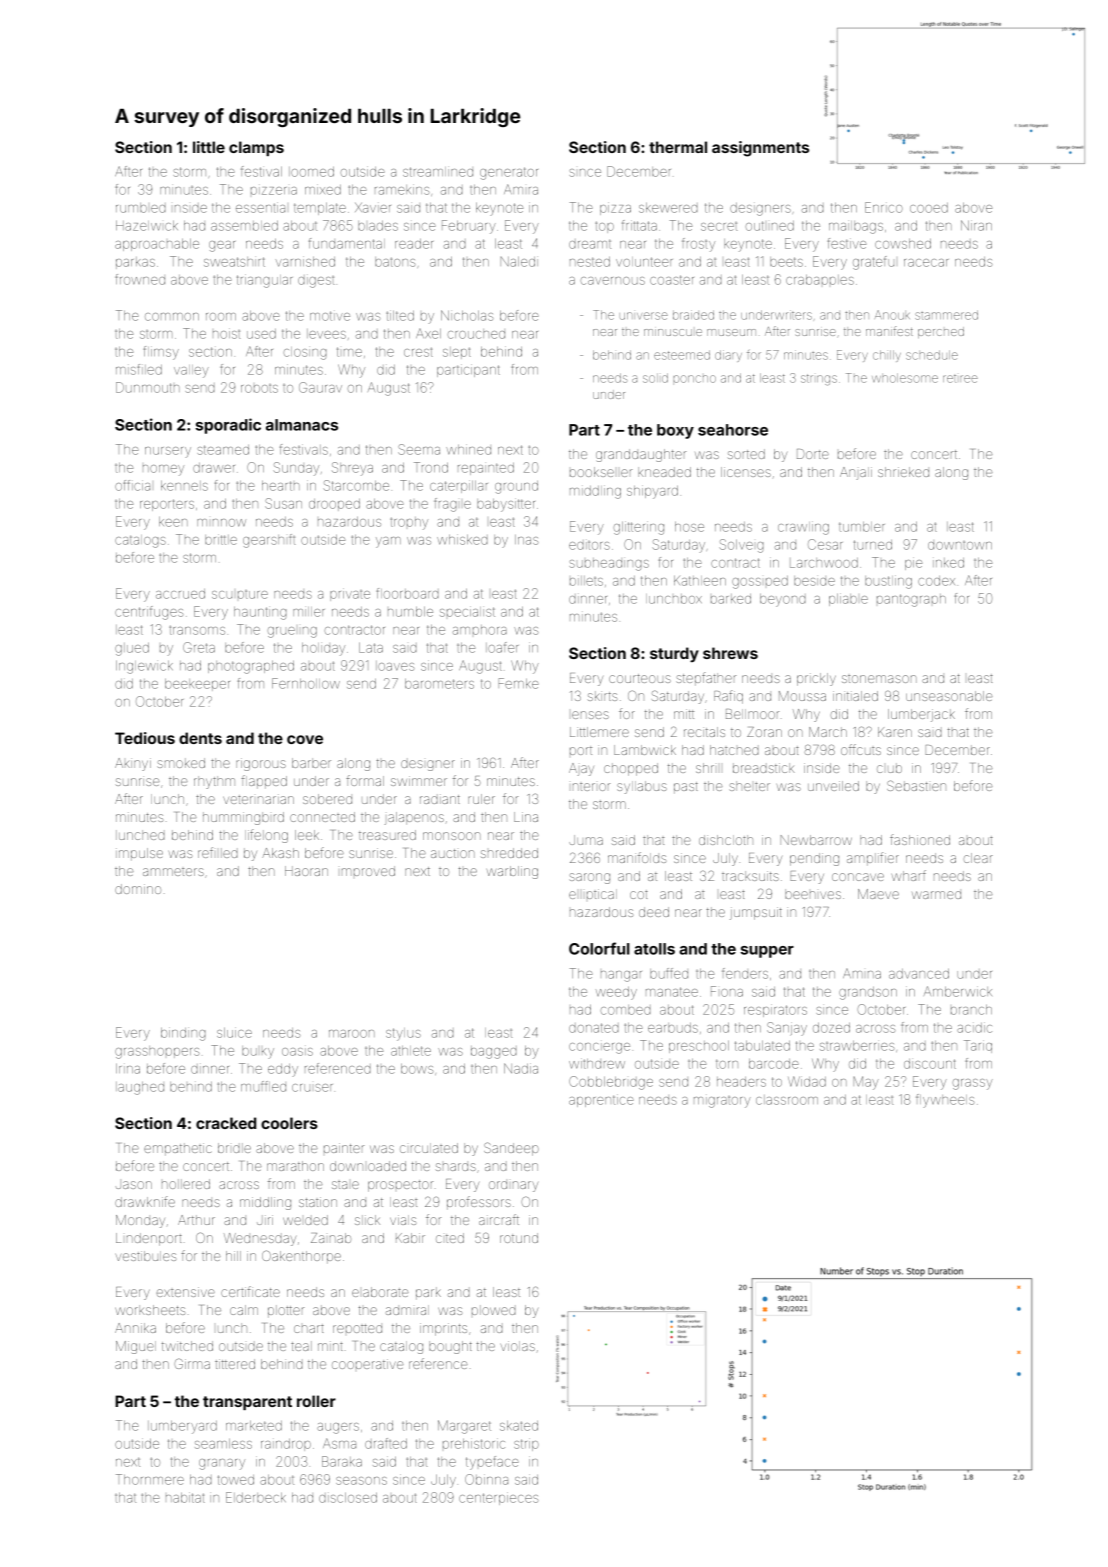 The width and height of the screenshot is (1108, 1567). I want to click on Obinna, so click(486, 1479).
